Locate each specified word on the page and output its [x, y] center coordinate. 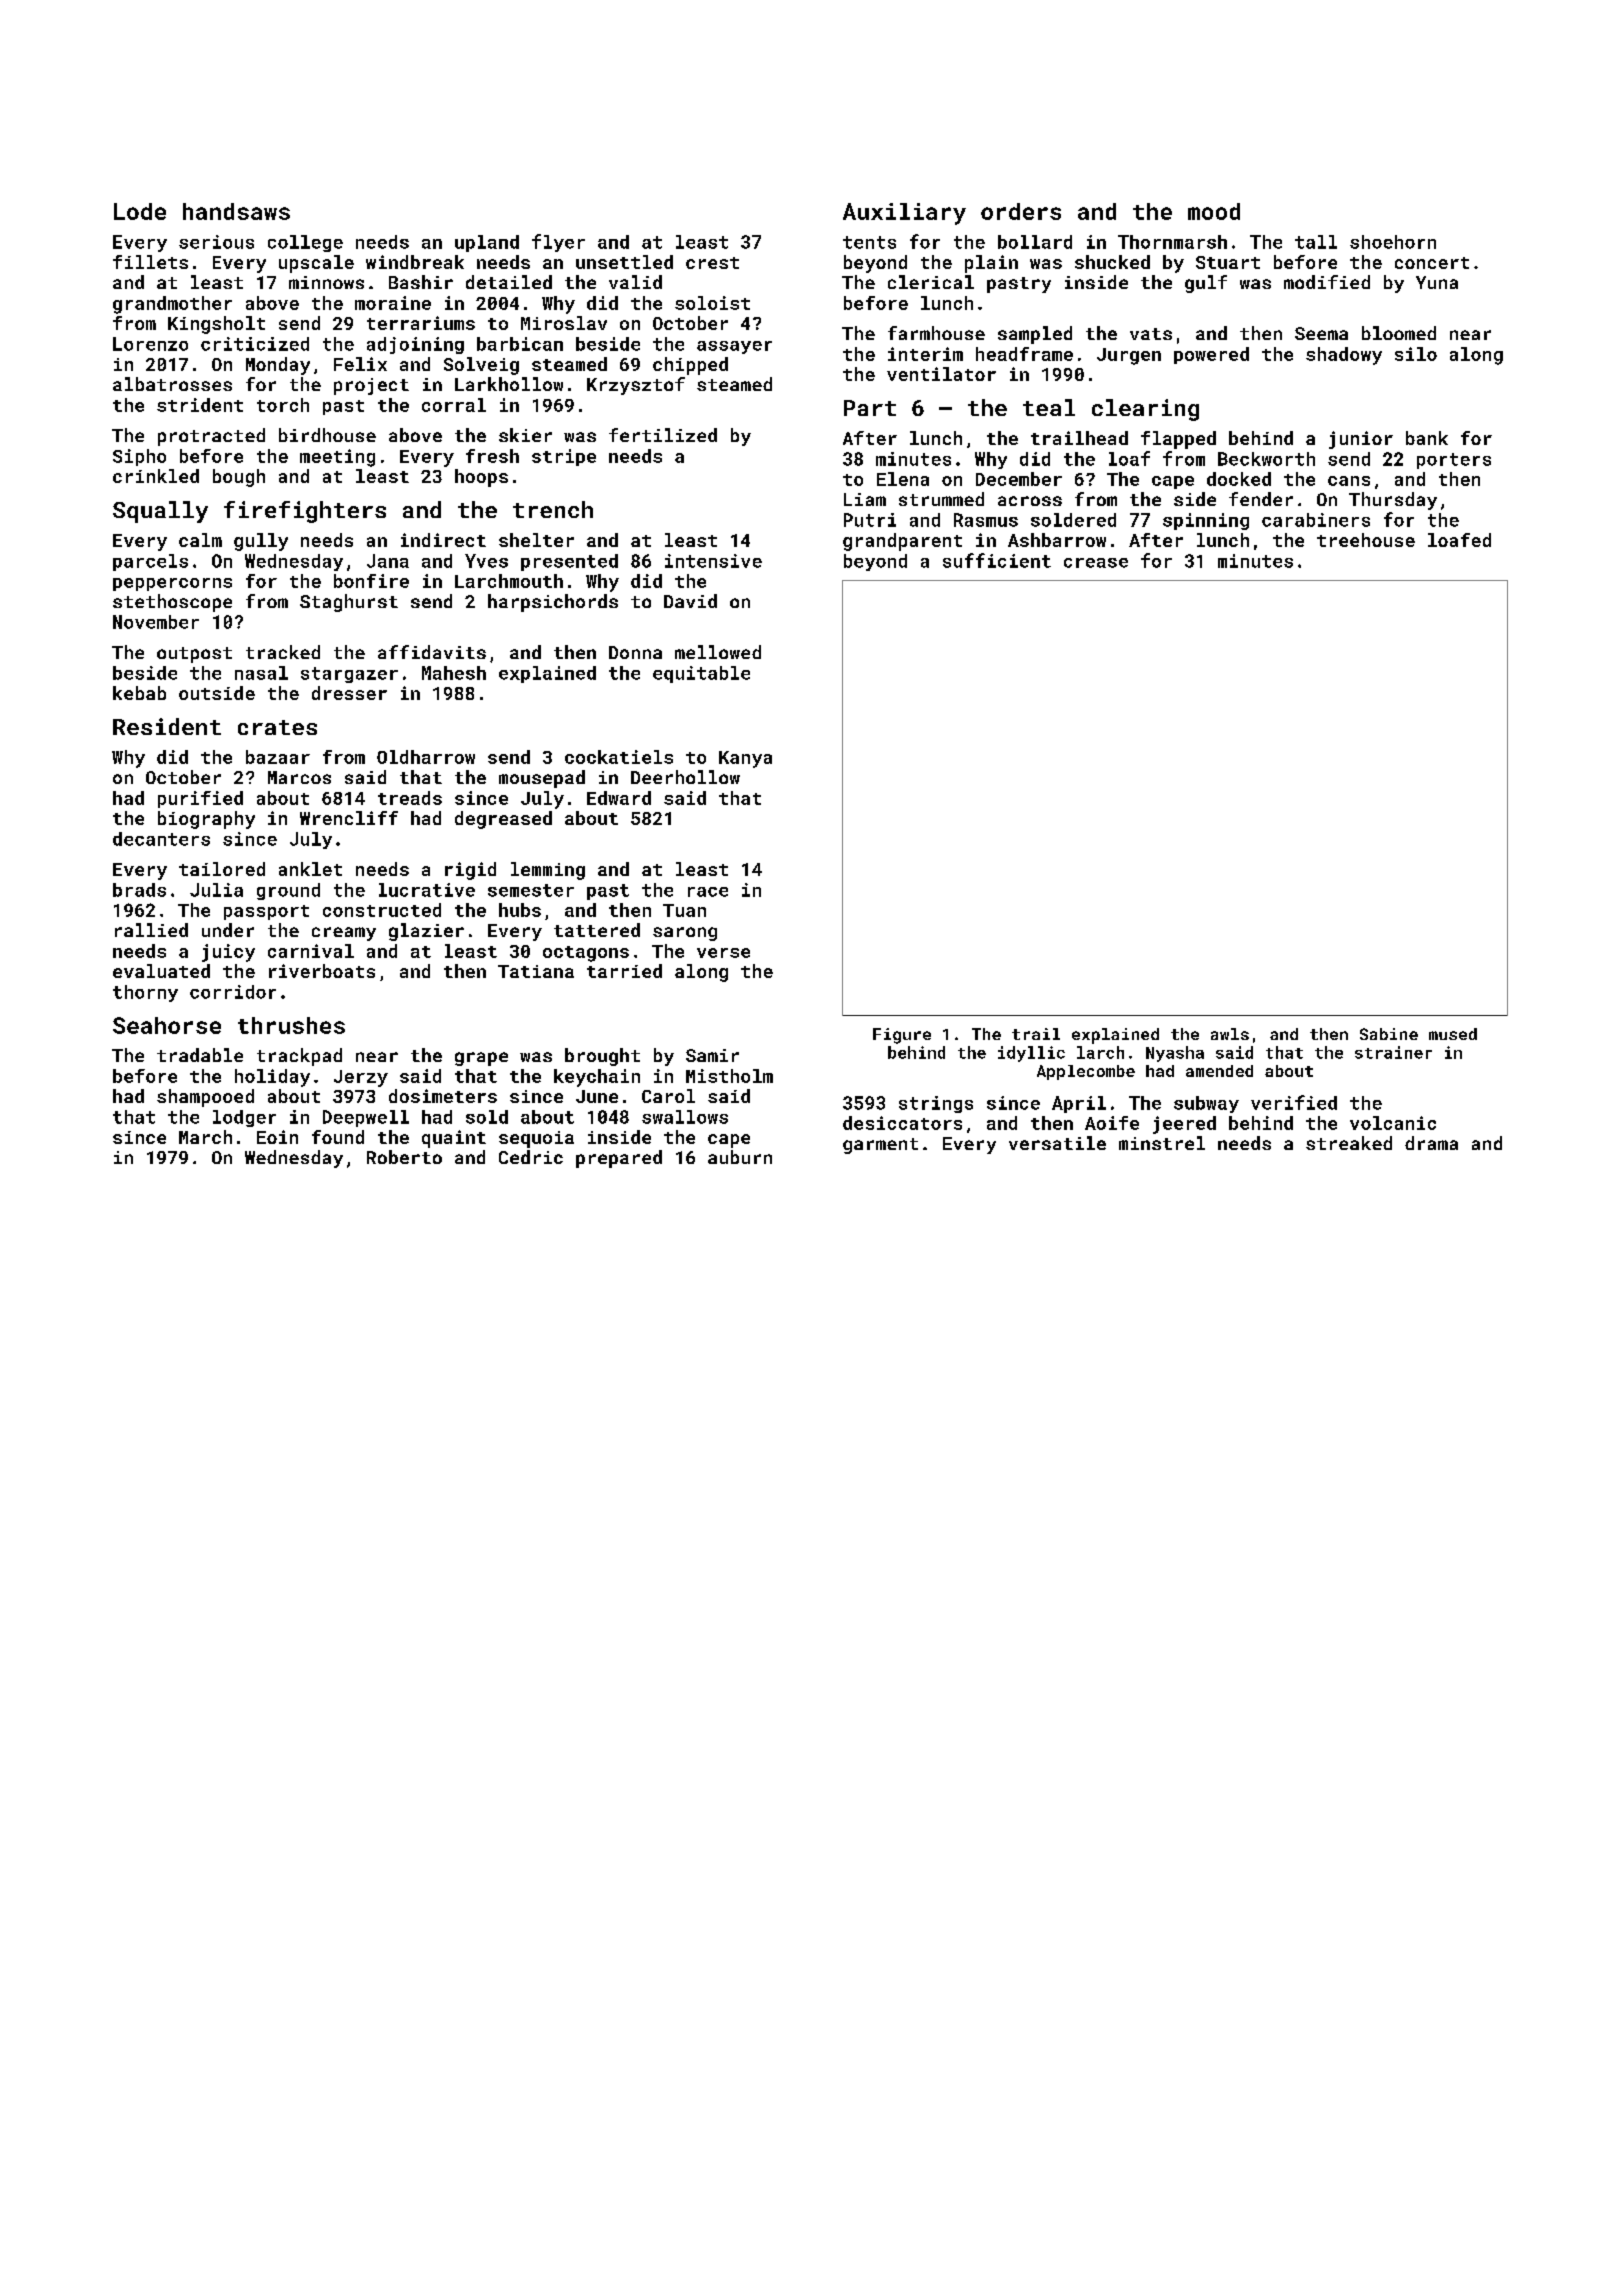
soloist [712, 303]
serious [216, 242]
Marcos [299, 777]
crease [1096, 563]
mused [1453, 1034]
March [205, 1137]
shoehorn [1393, 242]
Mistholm [729, 1076]
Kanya [745, 759]
